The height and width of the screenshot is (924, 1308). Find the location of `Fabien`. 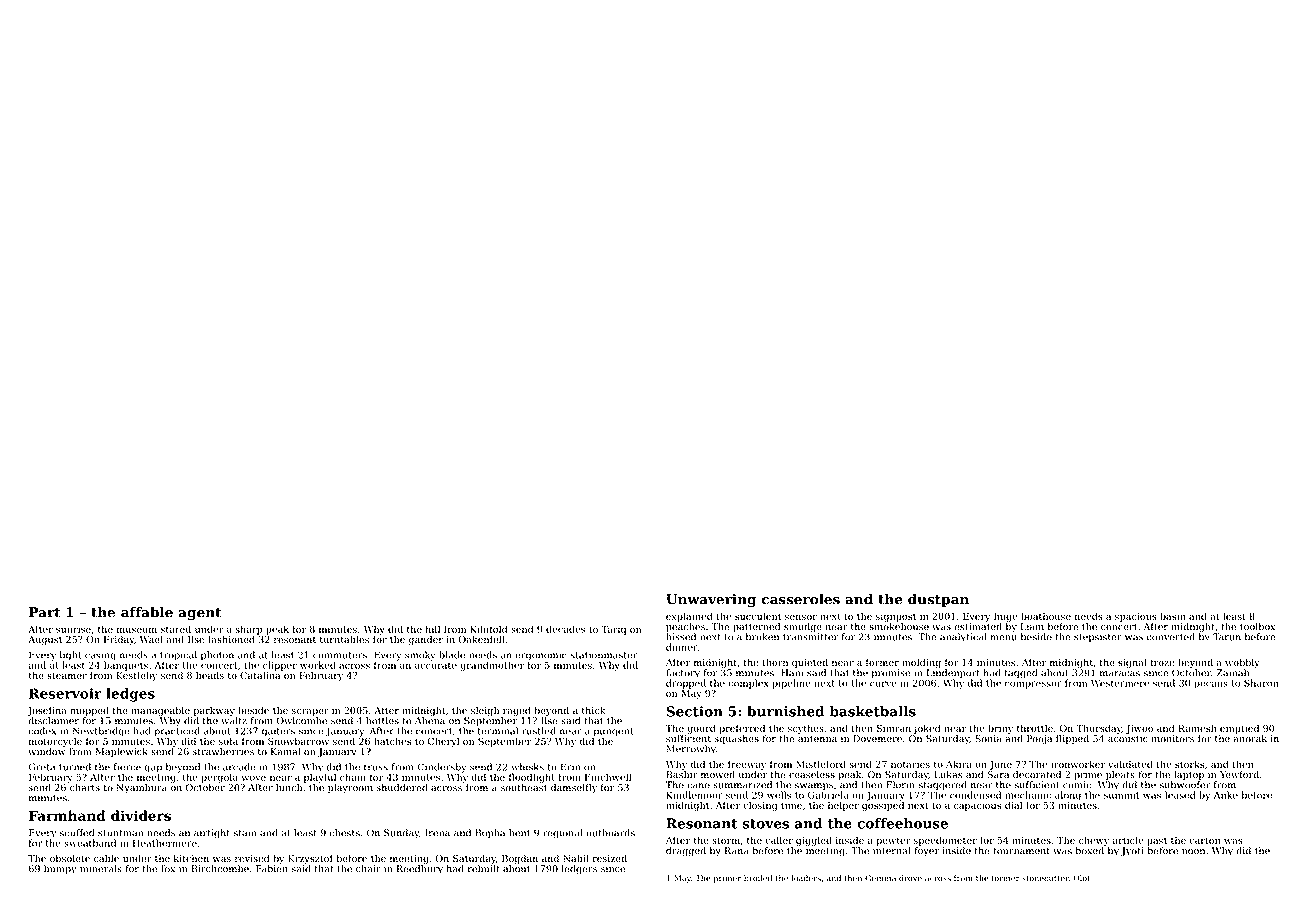

Fabien is located at coordinates (272, 869).
